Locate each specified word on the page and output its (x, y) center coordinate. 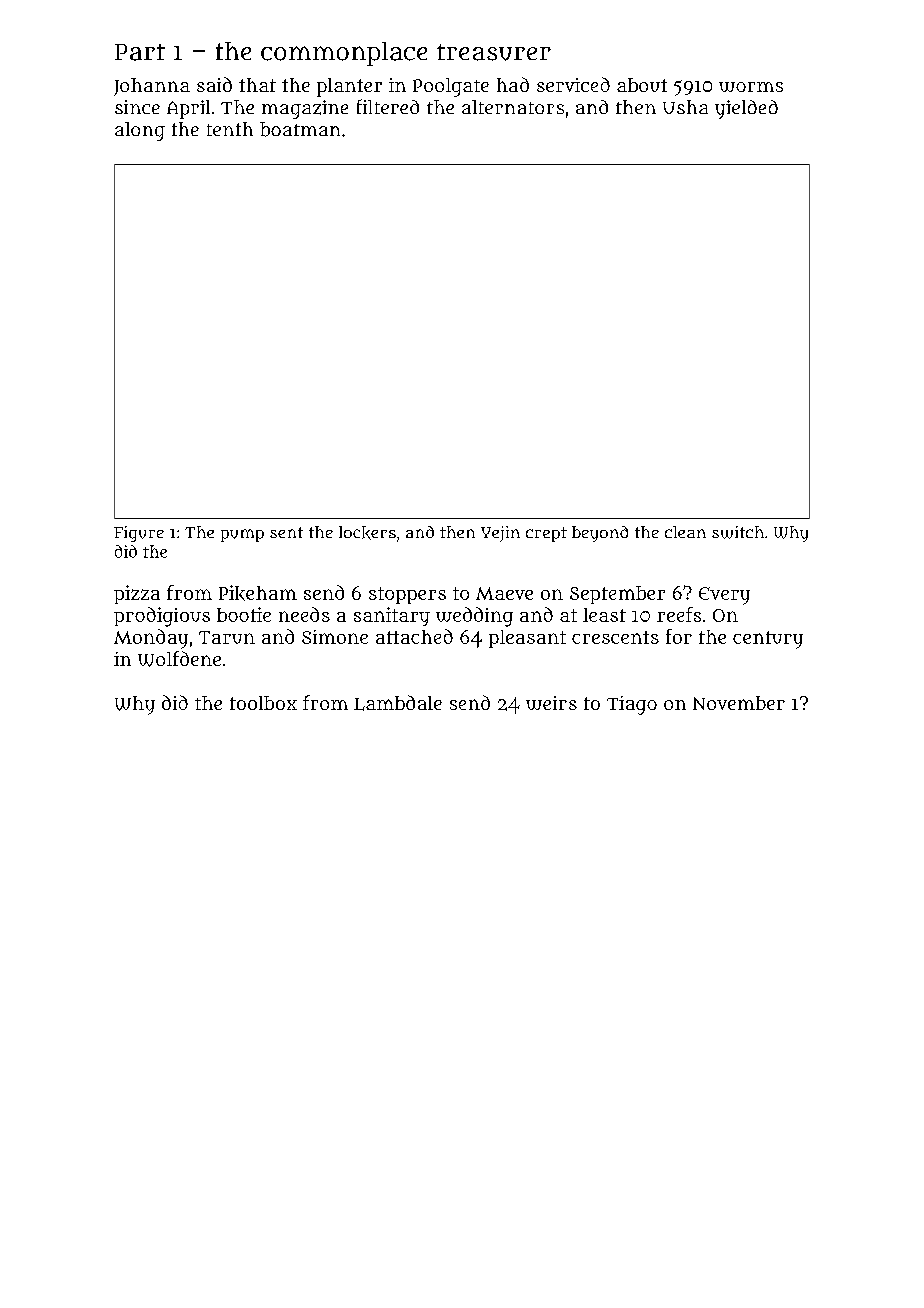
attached (414, 636)
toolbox (263, 703)
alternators (513, 107)
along (140, 131)
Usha (685, 107)
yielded (746, 109)
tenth (230, 129)
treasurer (494, 52)
